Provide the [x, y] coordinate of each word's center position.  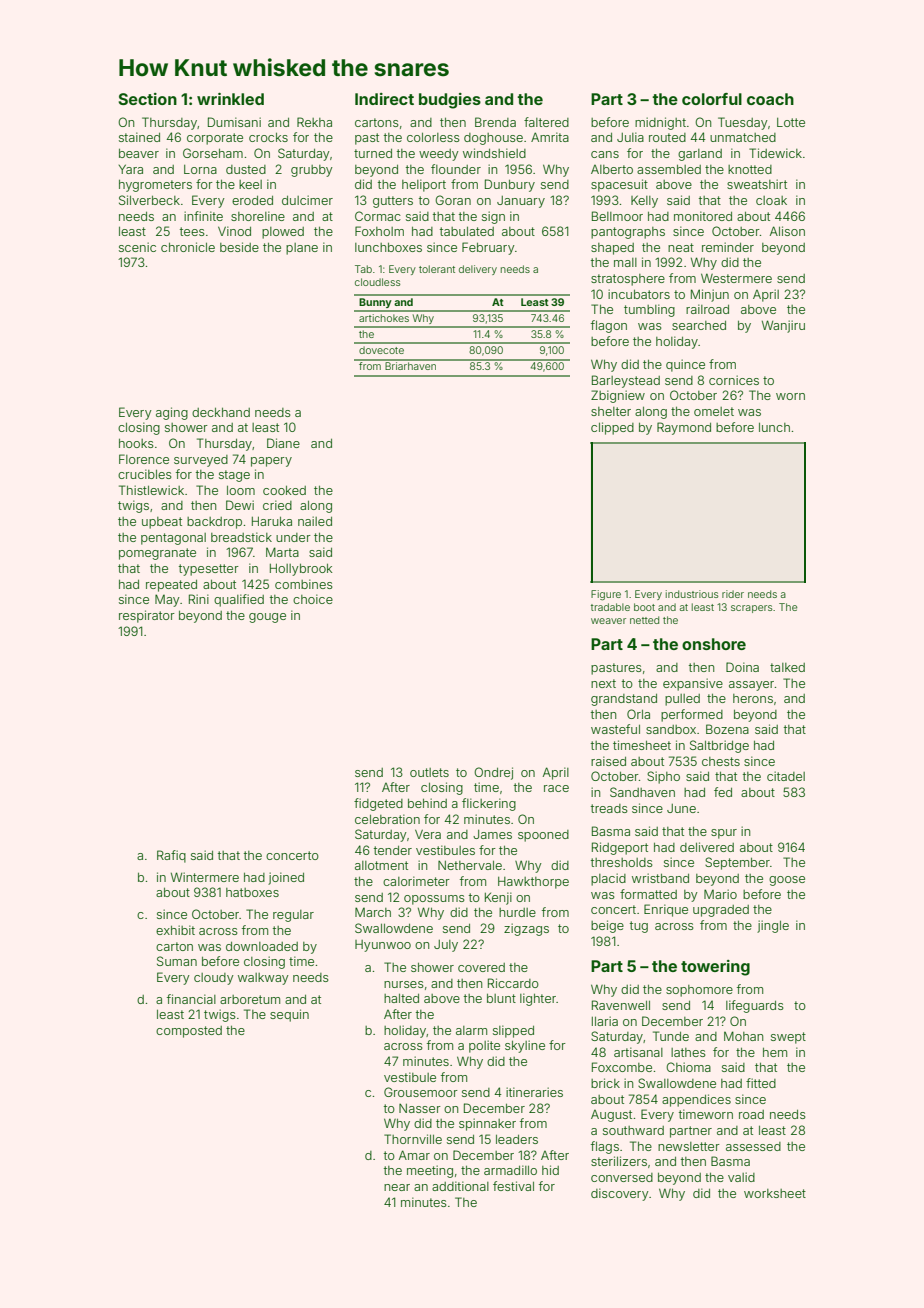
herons [753, 698]
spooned [543, 836]
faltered [546, 122]
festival [513, 1186]
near [397, 1187]
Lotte [791, 122]
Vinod [234, 231]
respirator [147, 616]
